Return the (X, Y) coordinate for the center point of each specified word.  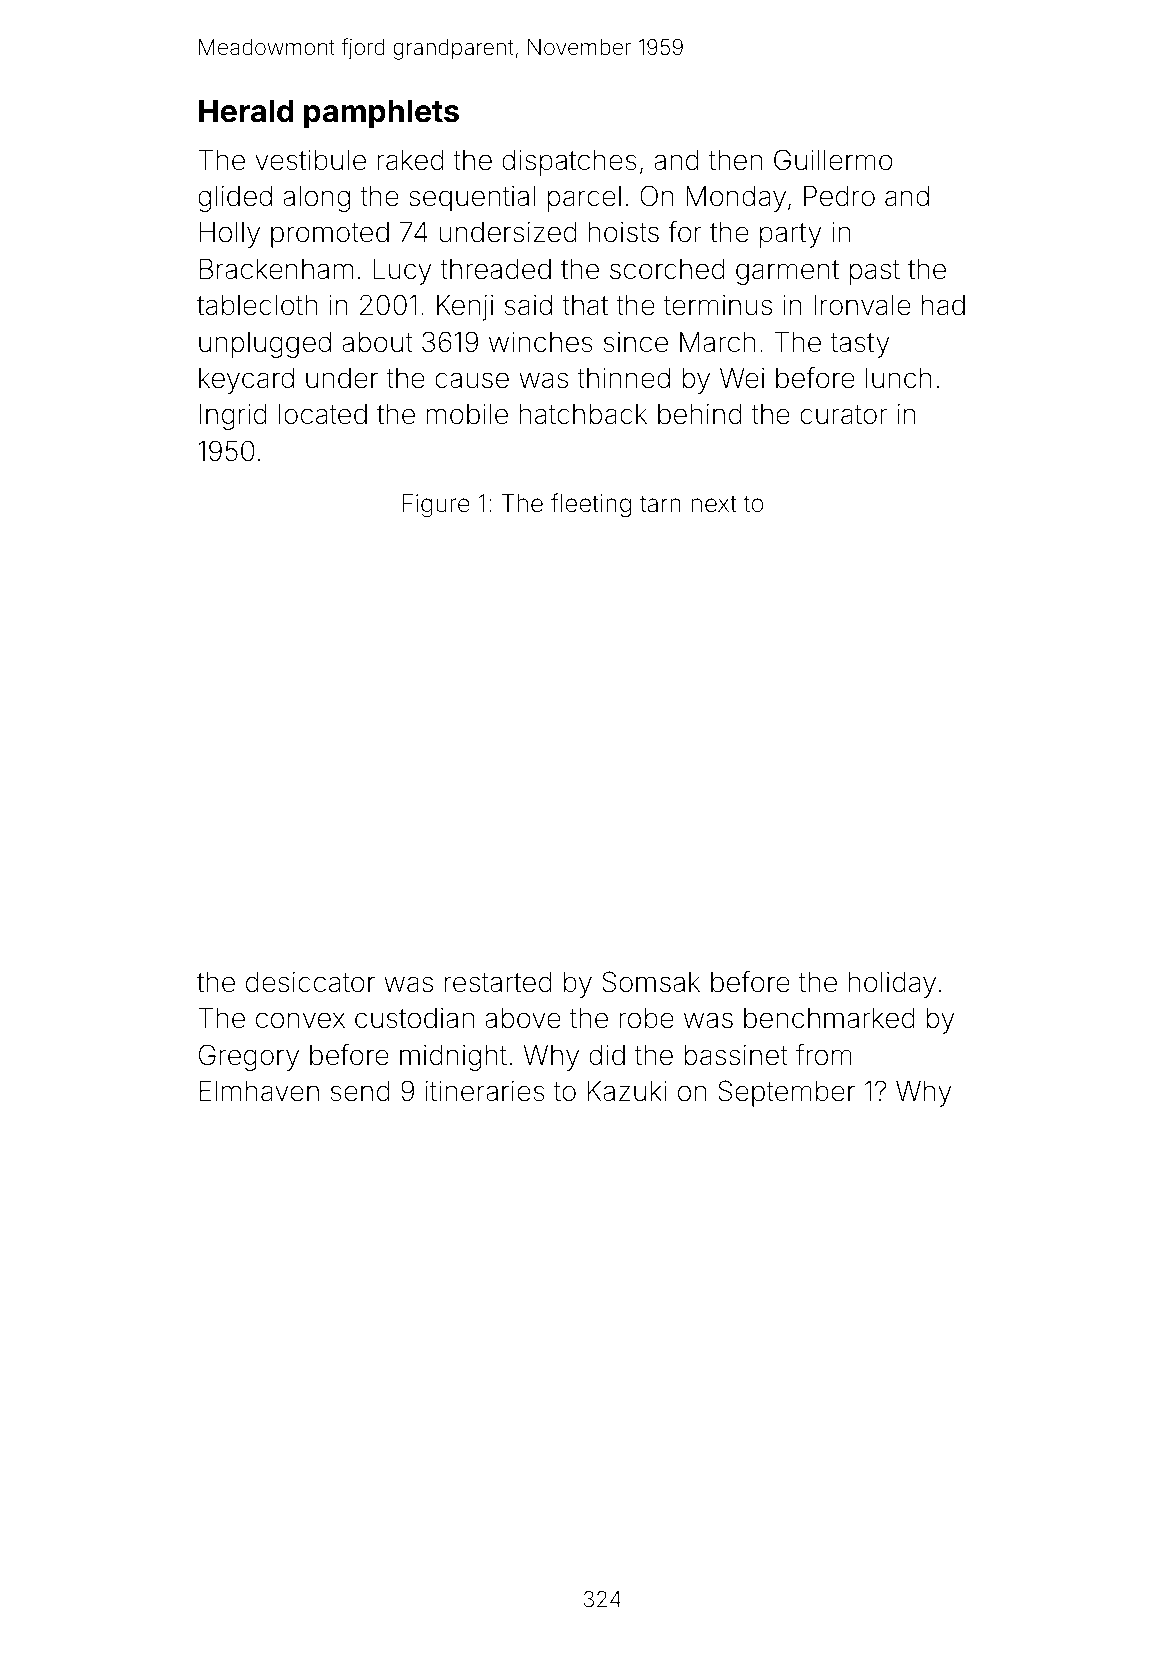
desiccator (310, 982)
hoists (623, 232)
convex (300, 1020)
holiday (892, 985)
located (323, 414)
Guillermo (833, 160)
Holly (230, 235)
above (523, 1018)
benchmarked (829, 1018)
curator (843, 415)
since (636, 342)
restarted (498, 982)
